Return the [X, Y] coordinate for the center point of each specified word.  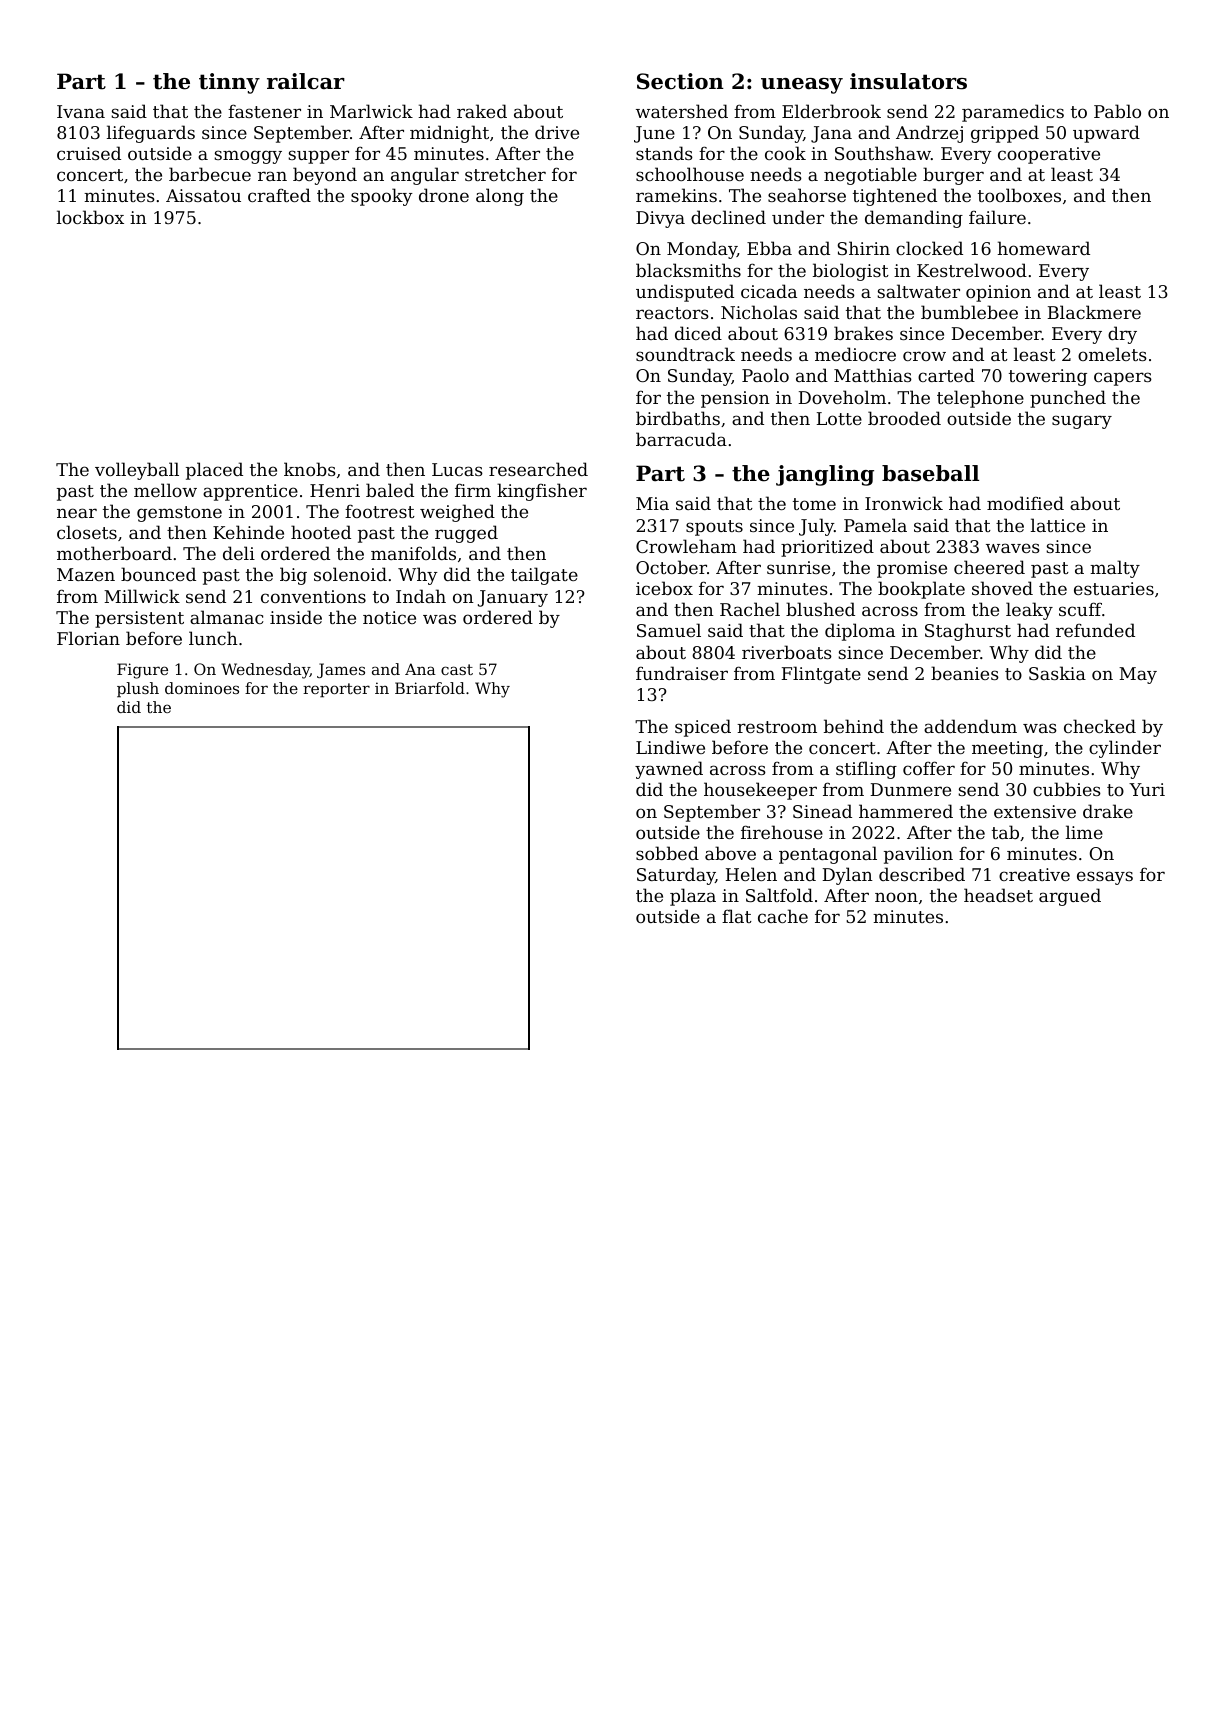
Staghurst [968, 632]
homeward [1043, 248]
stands [664, 153]
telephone [980, 399]
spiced [703, 728]
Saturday [676, 876]
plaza [693, 897]
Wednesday [265, 671]
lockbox [90, 217]
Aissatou [203, 195]
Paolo [765, 375]
